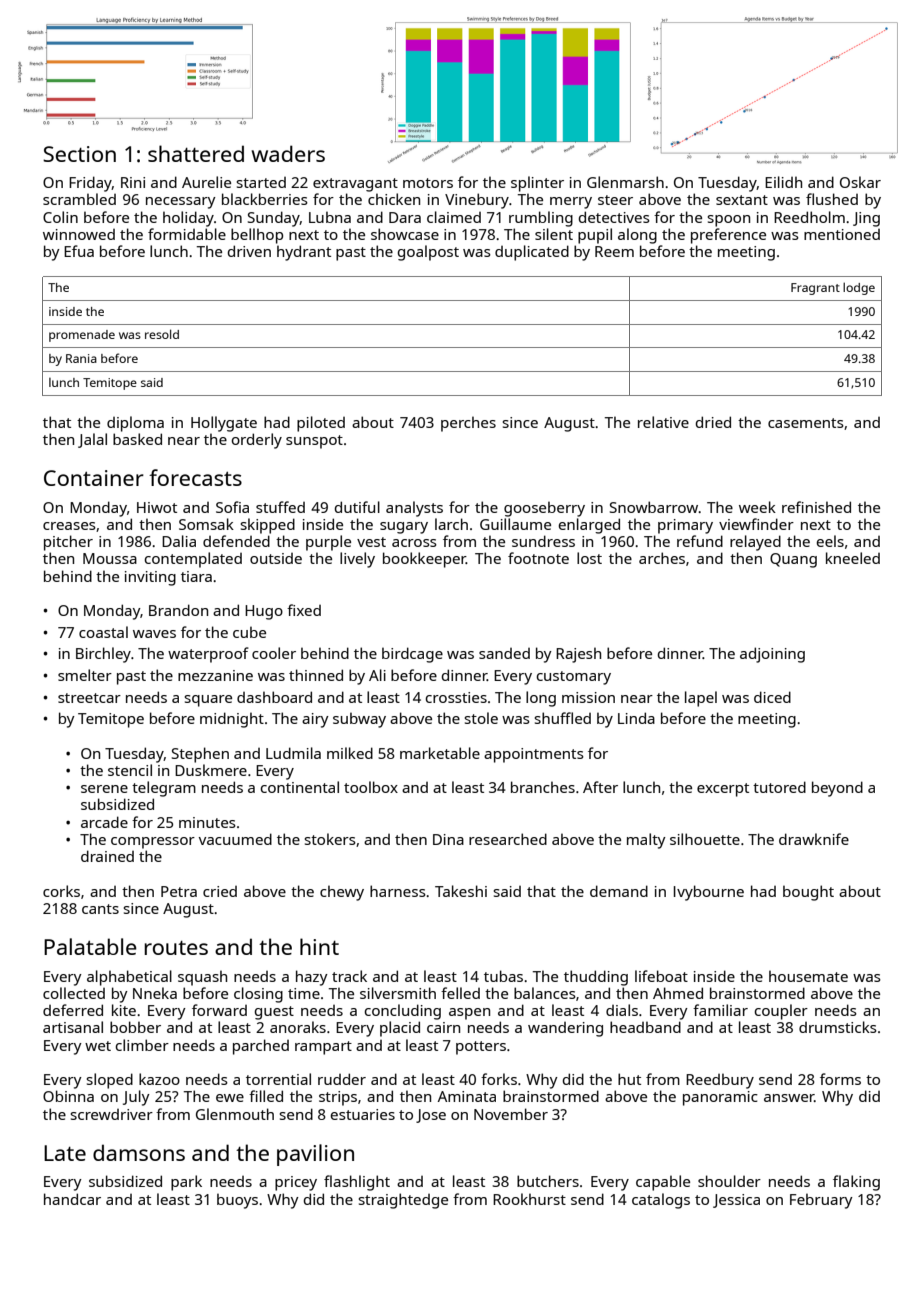 The height and width of the image is (1308, 924). I want to click on adjoining, so click(772, 655).
